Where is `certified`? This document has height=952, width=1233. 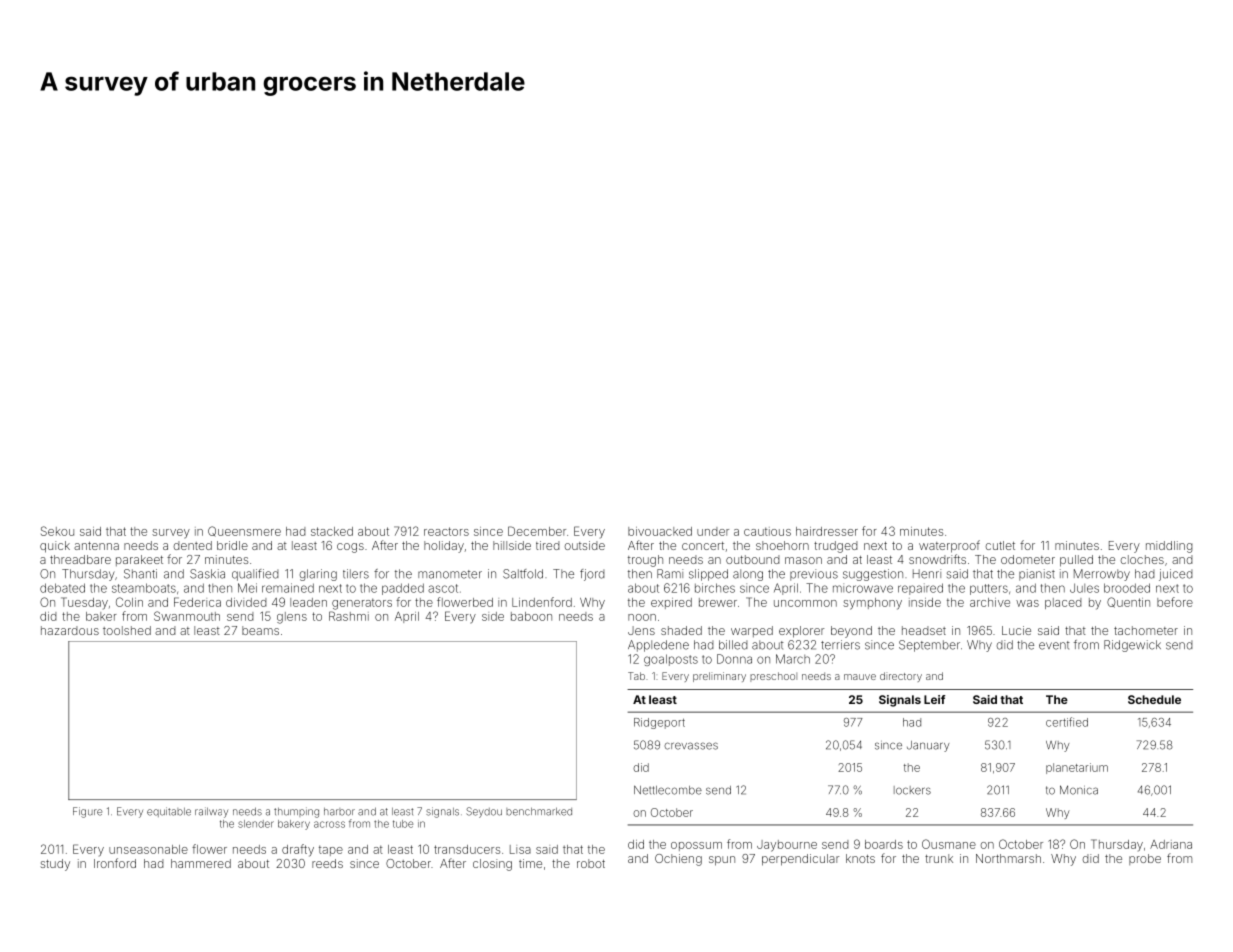 certified is located at coordinates (1067, 722).
